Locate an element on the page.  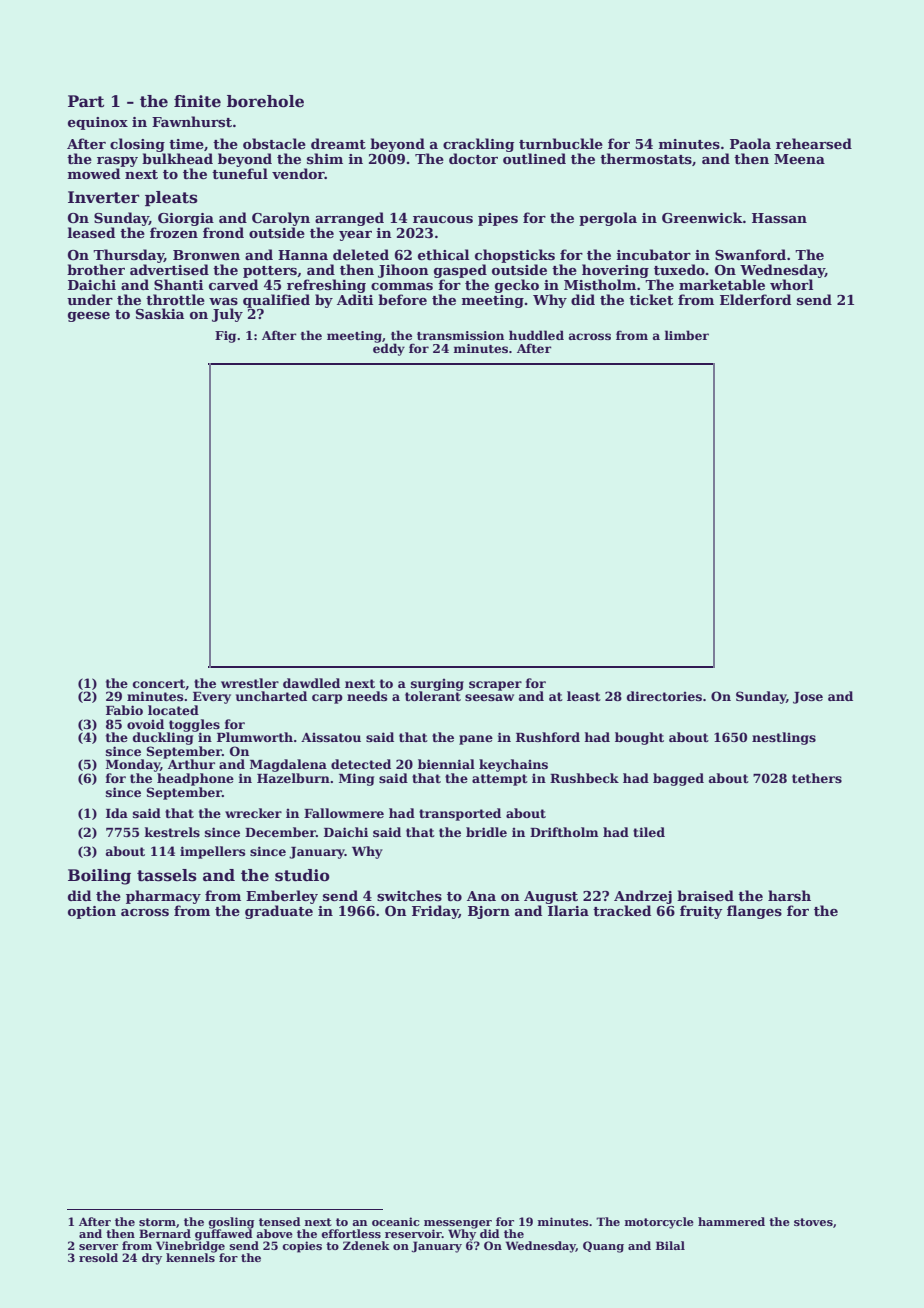
Jose is located at coordinates (808, 698).
